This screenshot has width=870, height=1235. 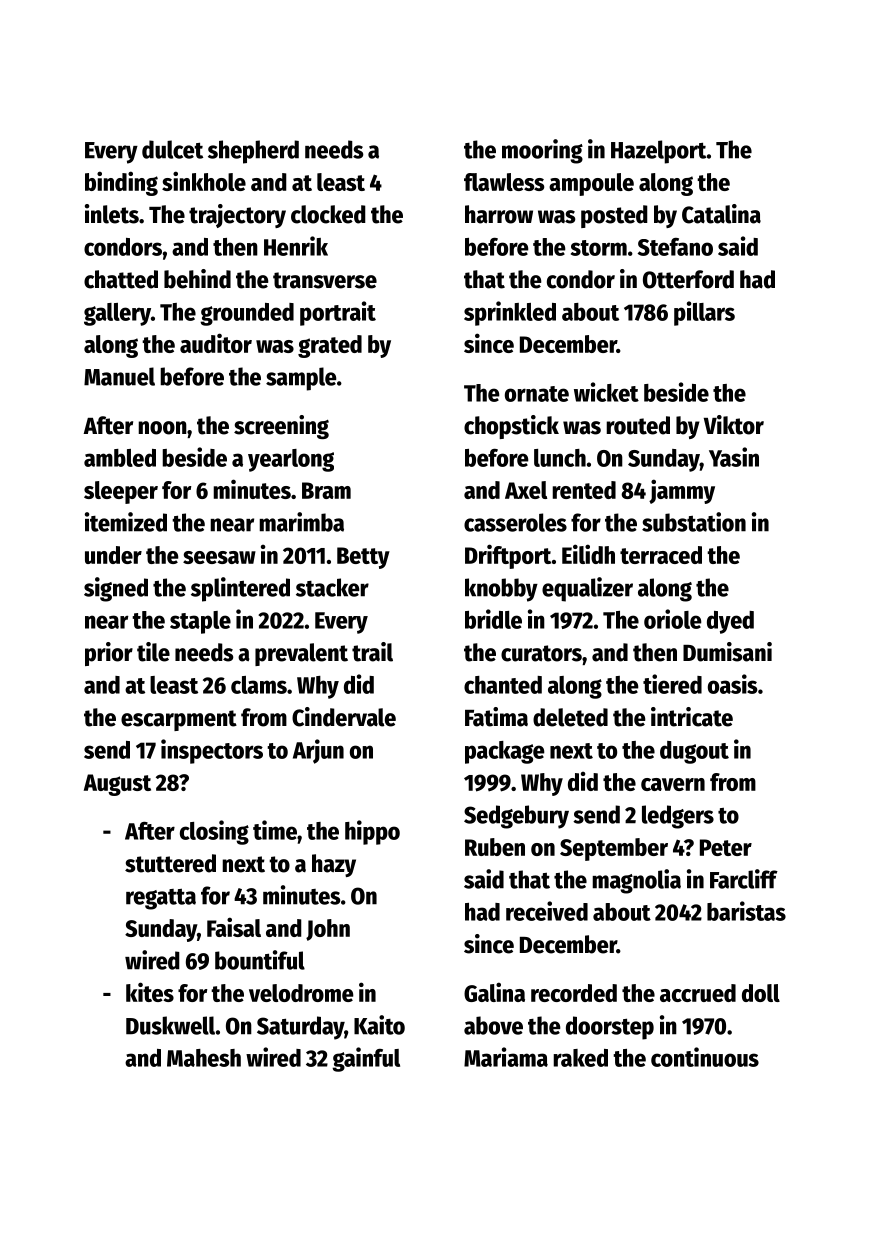 What do you see at coordinates (542, 151) in the screenshot?
I see `mooring` at bounding box center [542, 151].
